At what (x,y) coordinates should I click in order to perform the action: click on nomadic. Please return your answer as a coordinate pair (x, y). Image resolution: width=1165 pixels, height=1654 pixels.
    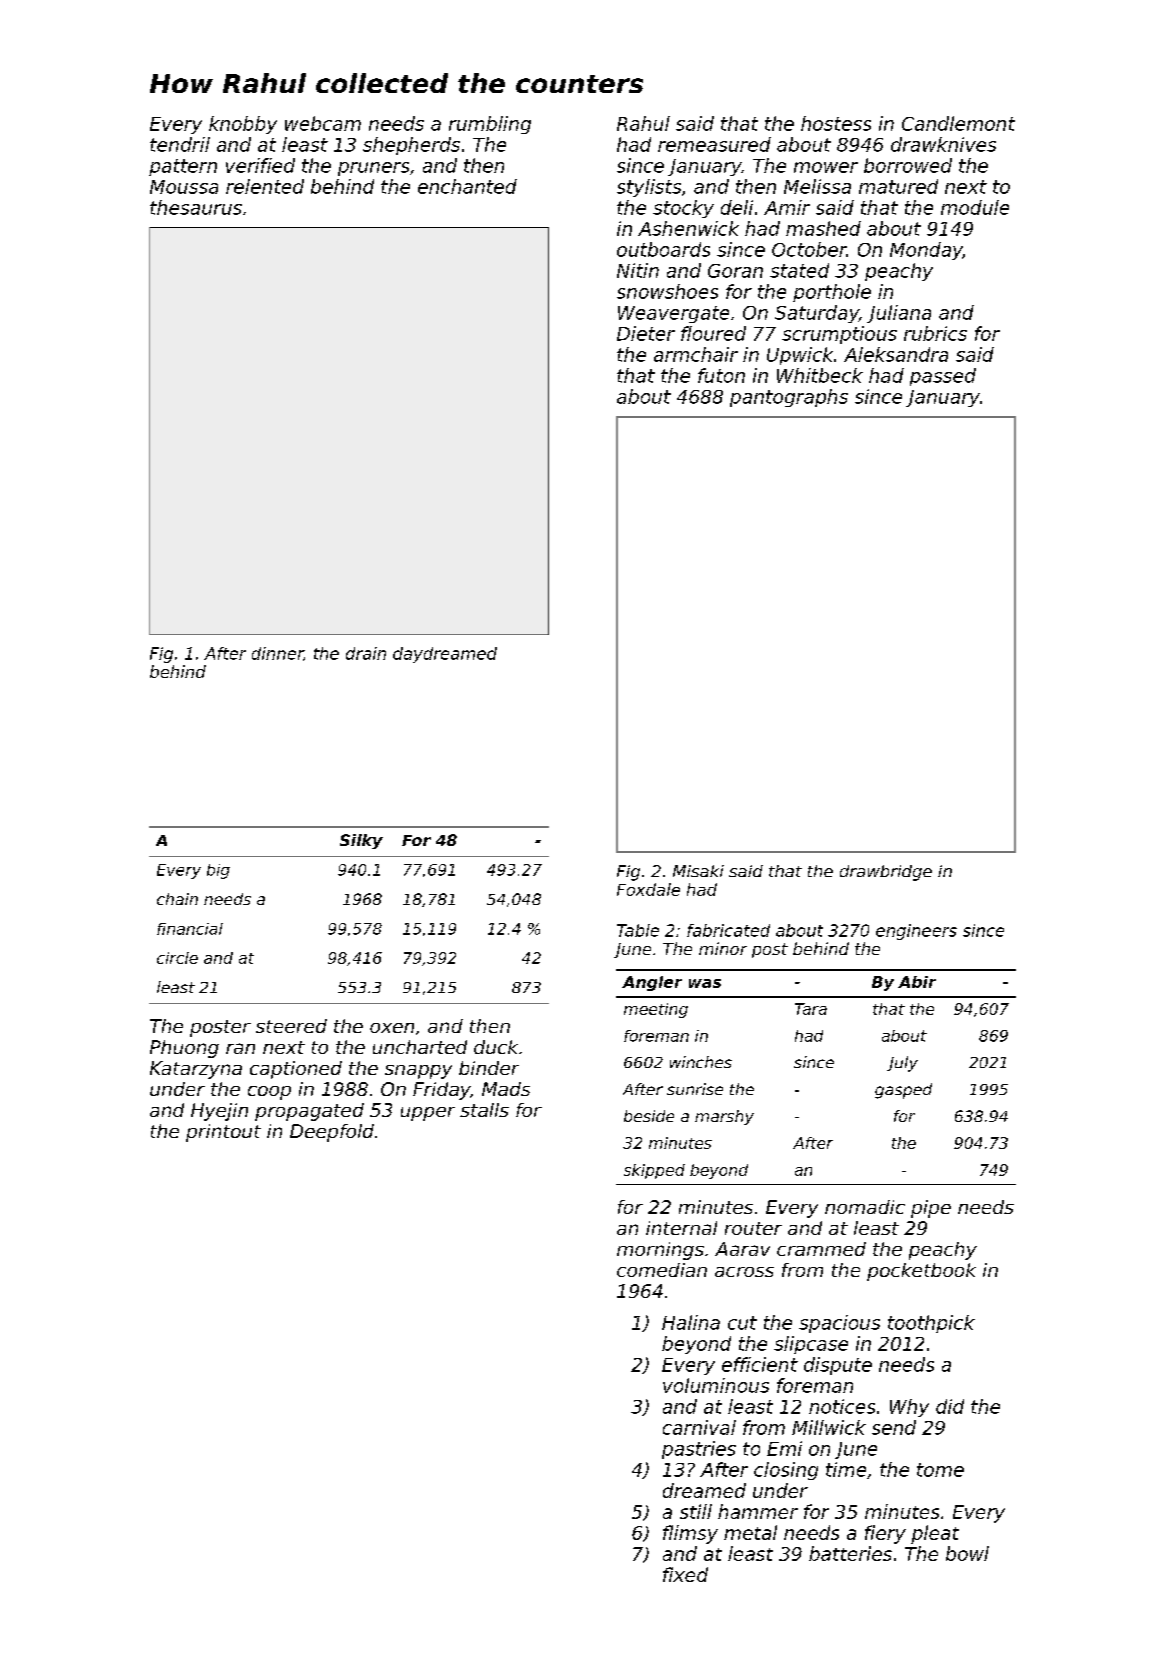
    Looking at the image, I should click on (865, 1207).
